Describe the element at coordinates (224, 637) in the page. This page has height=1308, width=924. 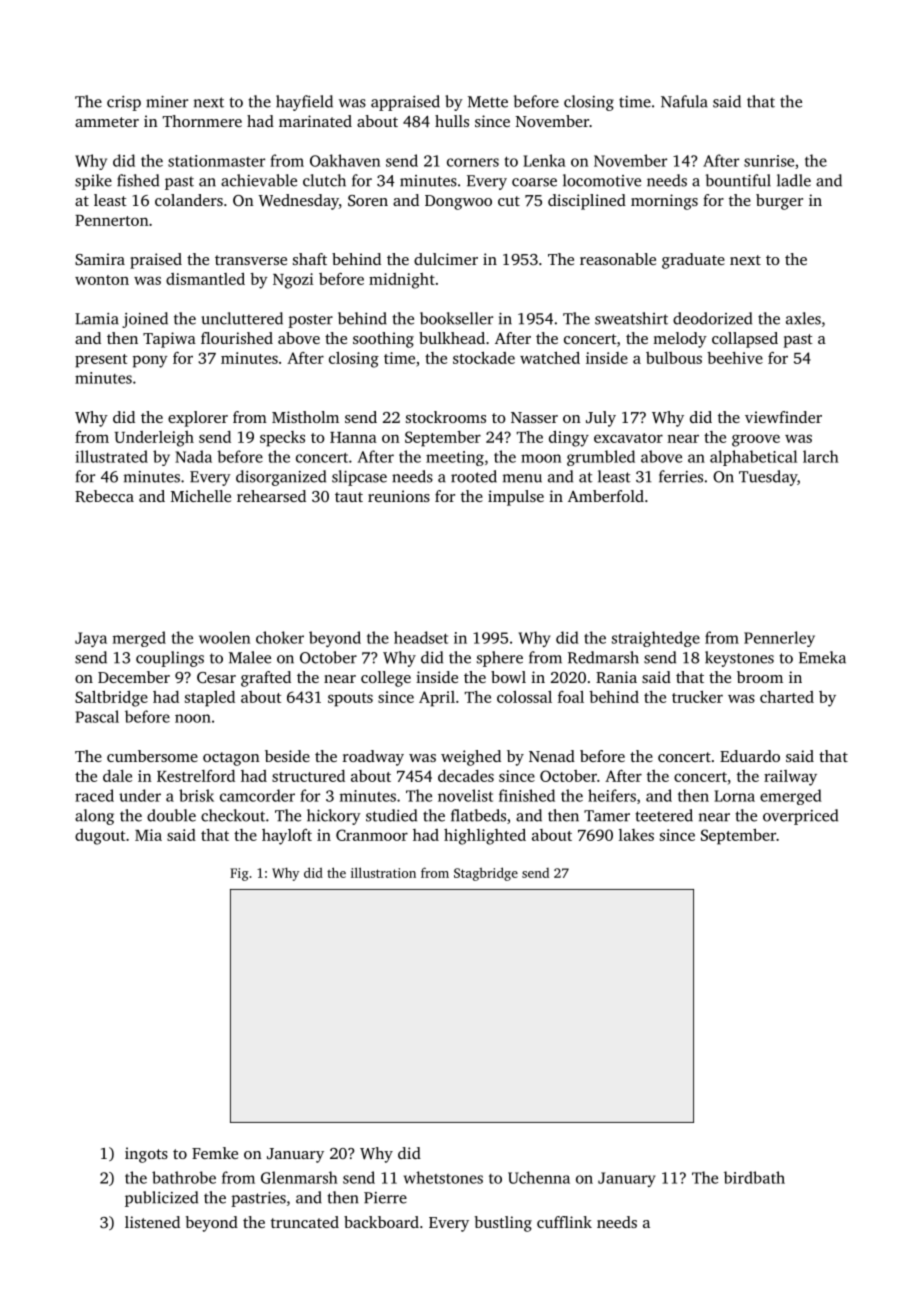
I see `woolen` at that location.
